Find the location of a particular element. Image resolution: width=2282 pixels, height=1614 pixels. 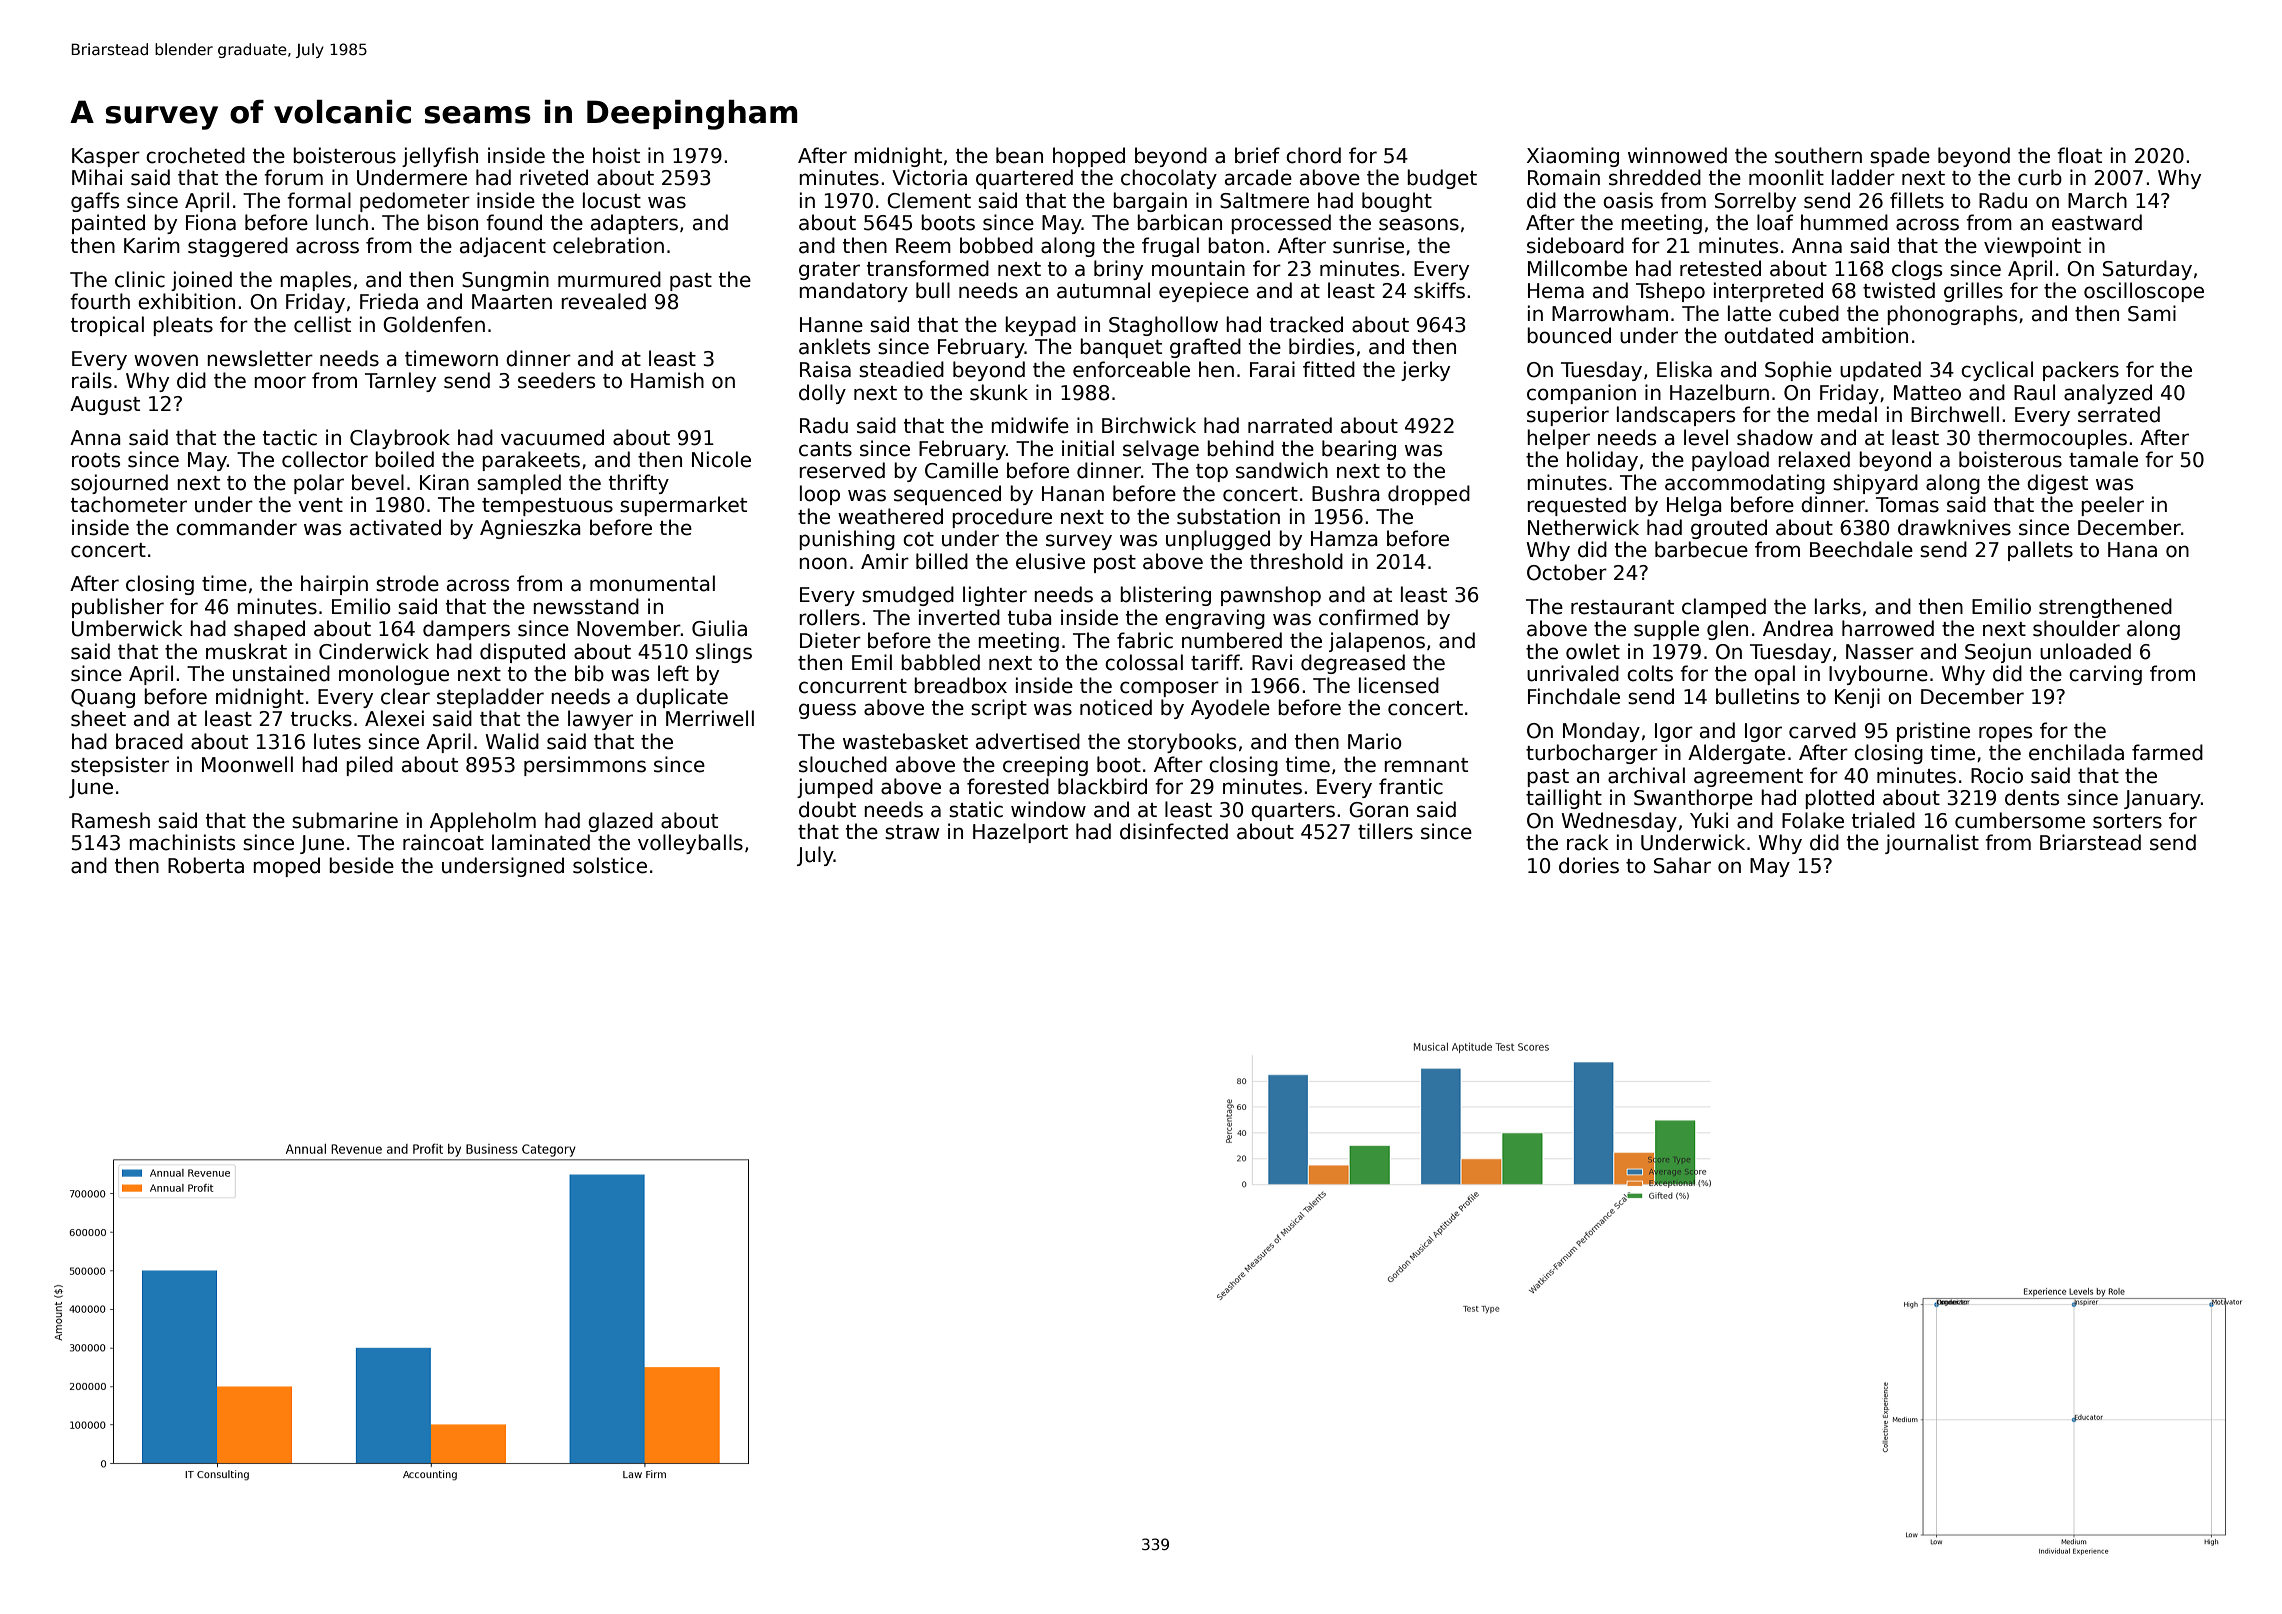

tactic is located at coordinates (290, 437).
